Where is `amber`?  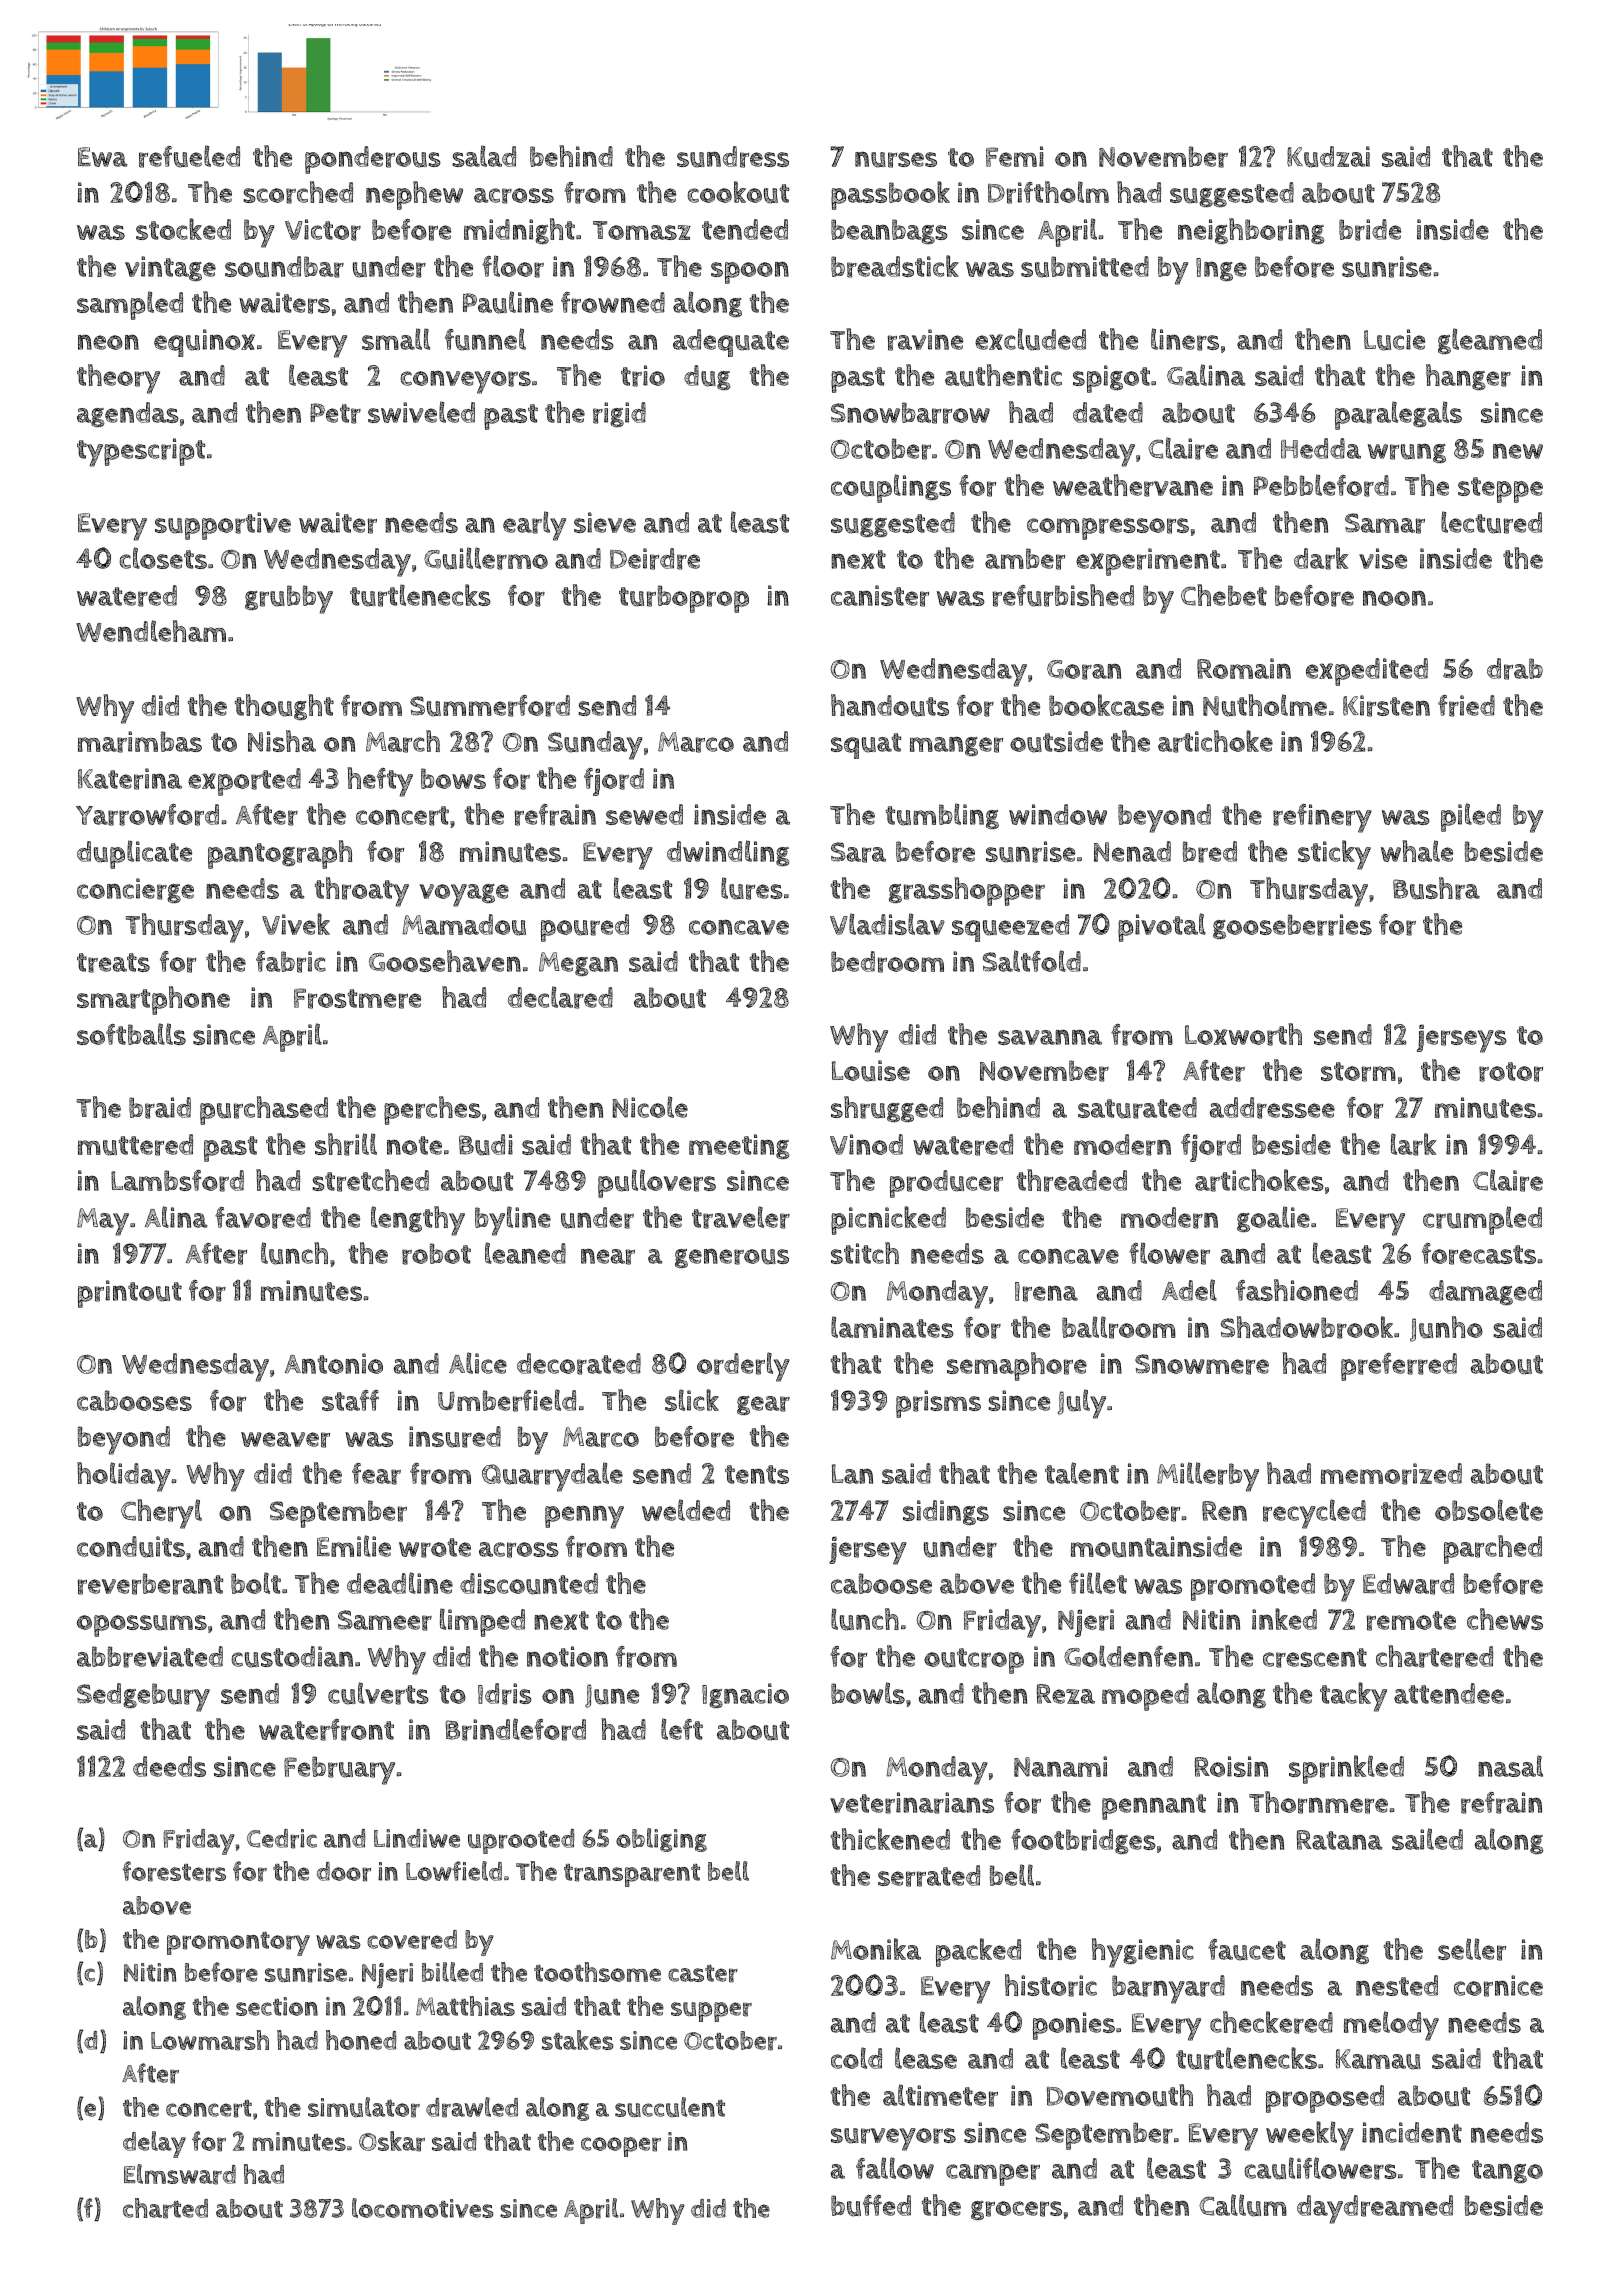 amber is located at coordinates (1025, 559).
